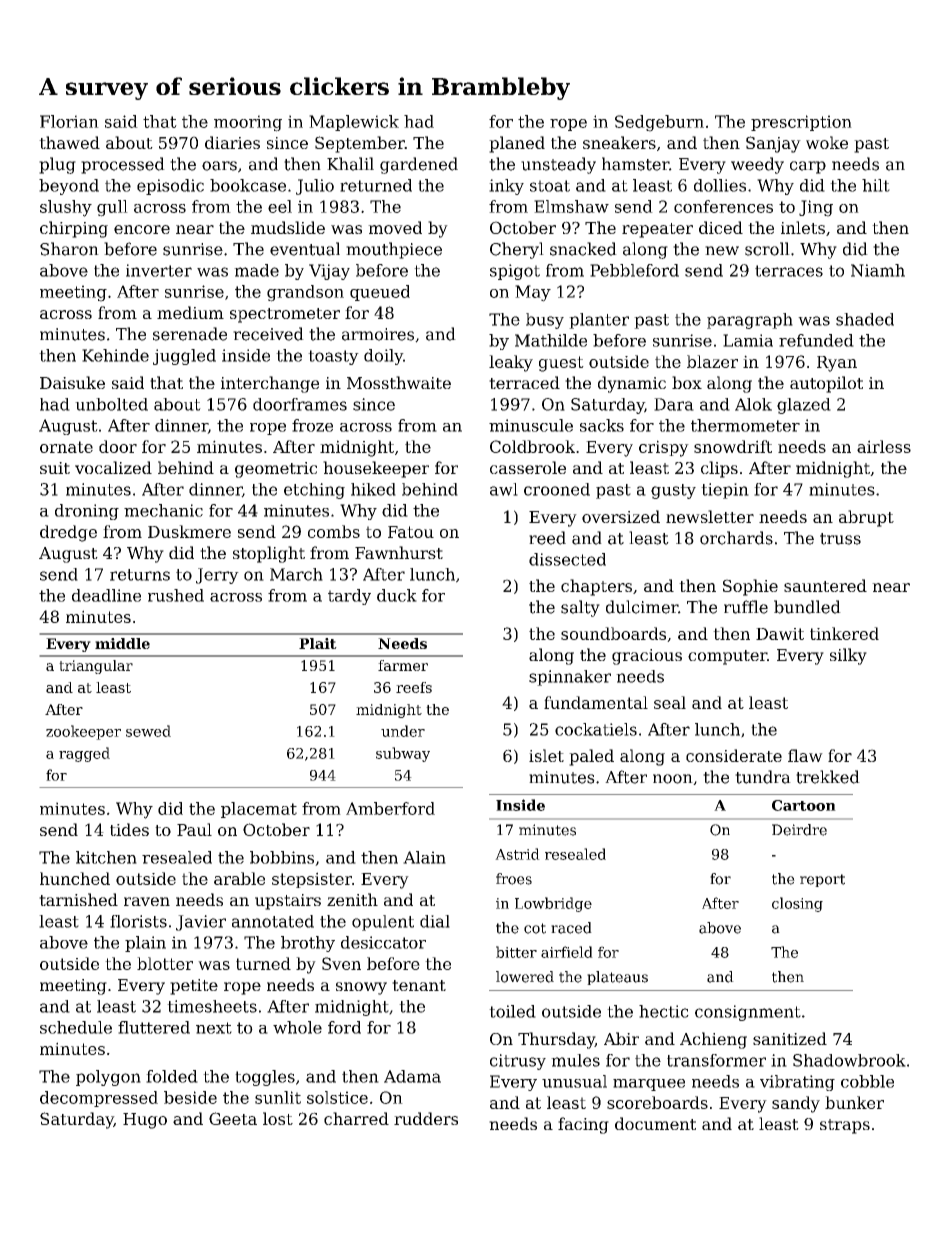 The width and height of the screenshot is (952, 1233). Describe the element at coordinates (763, 777) in the screenshot. I see `tundra` at that location.
